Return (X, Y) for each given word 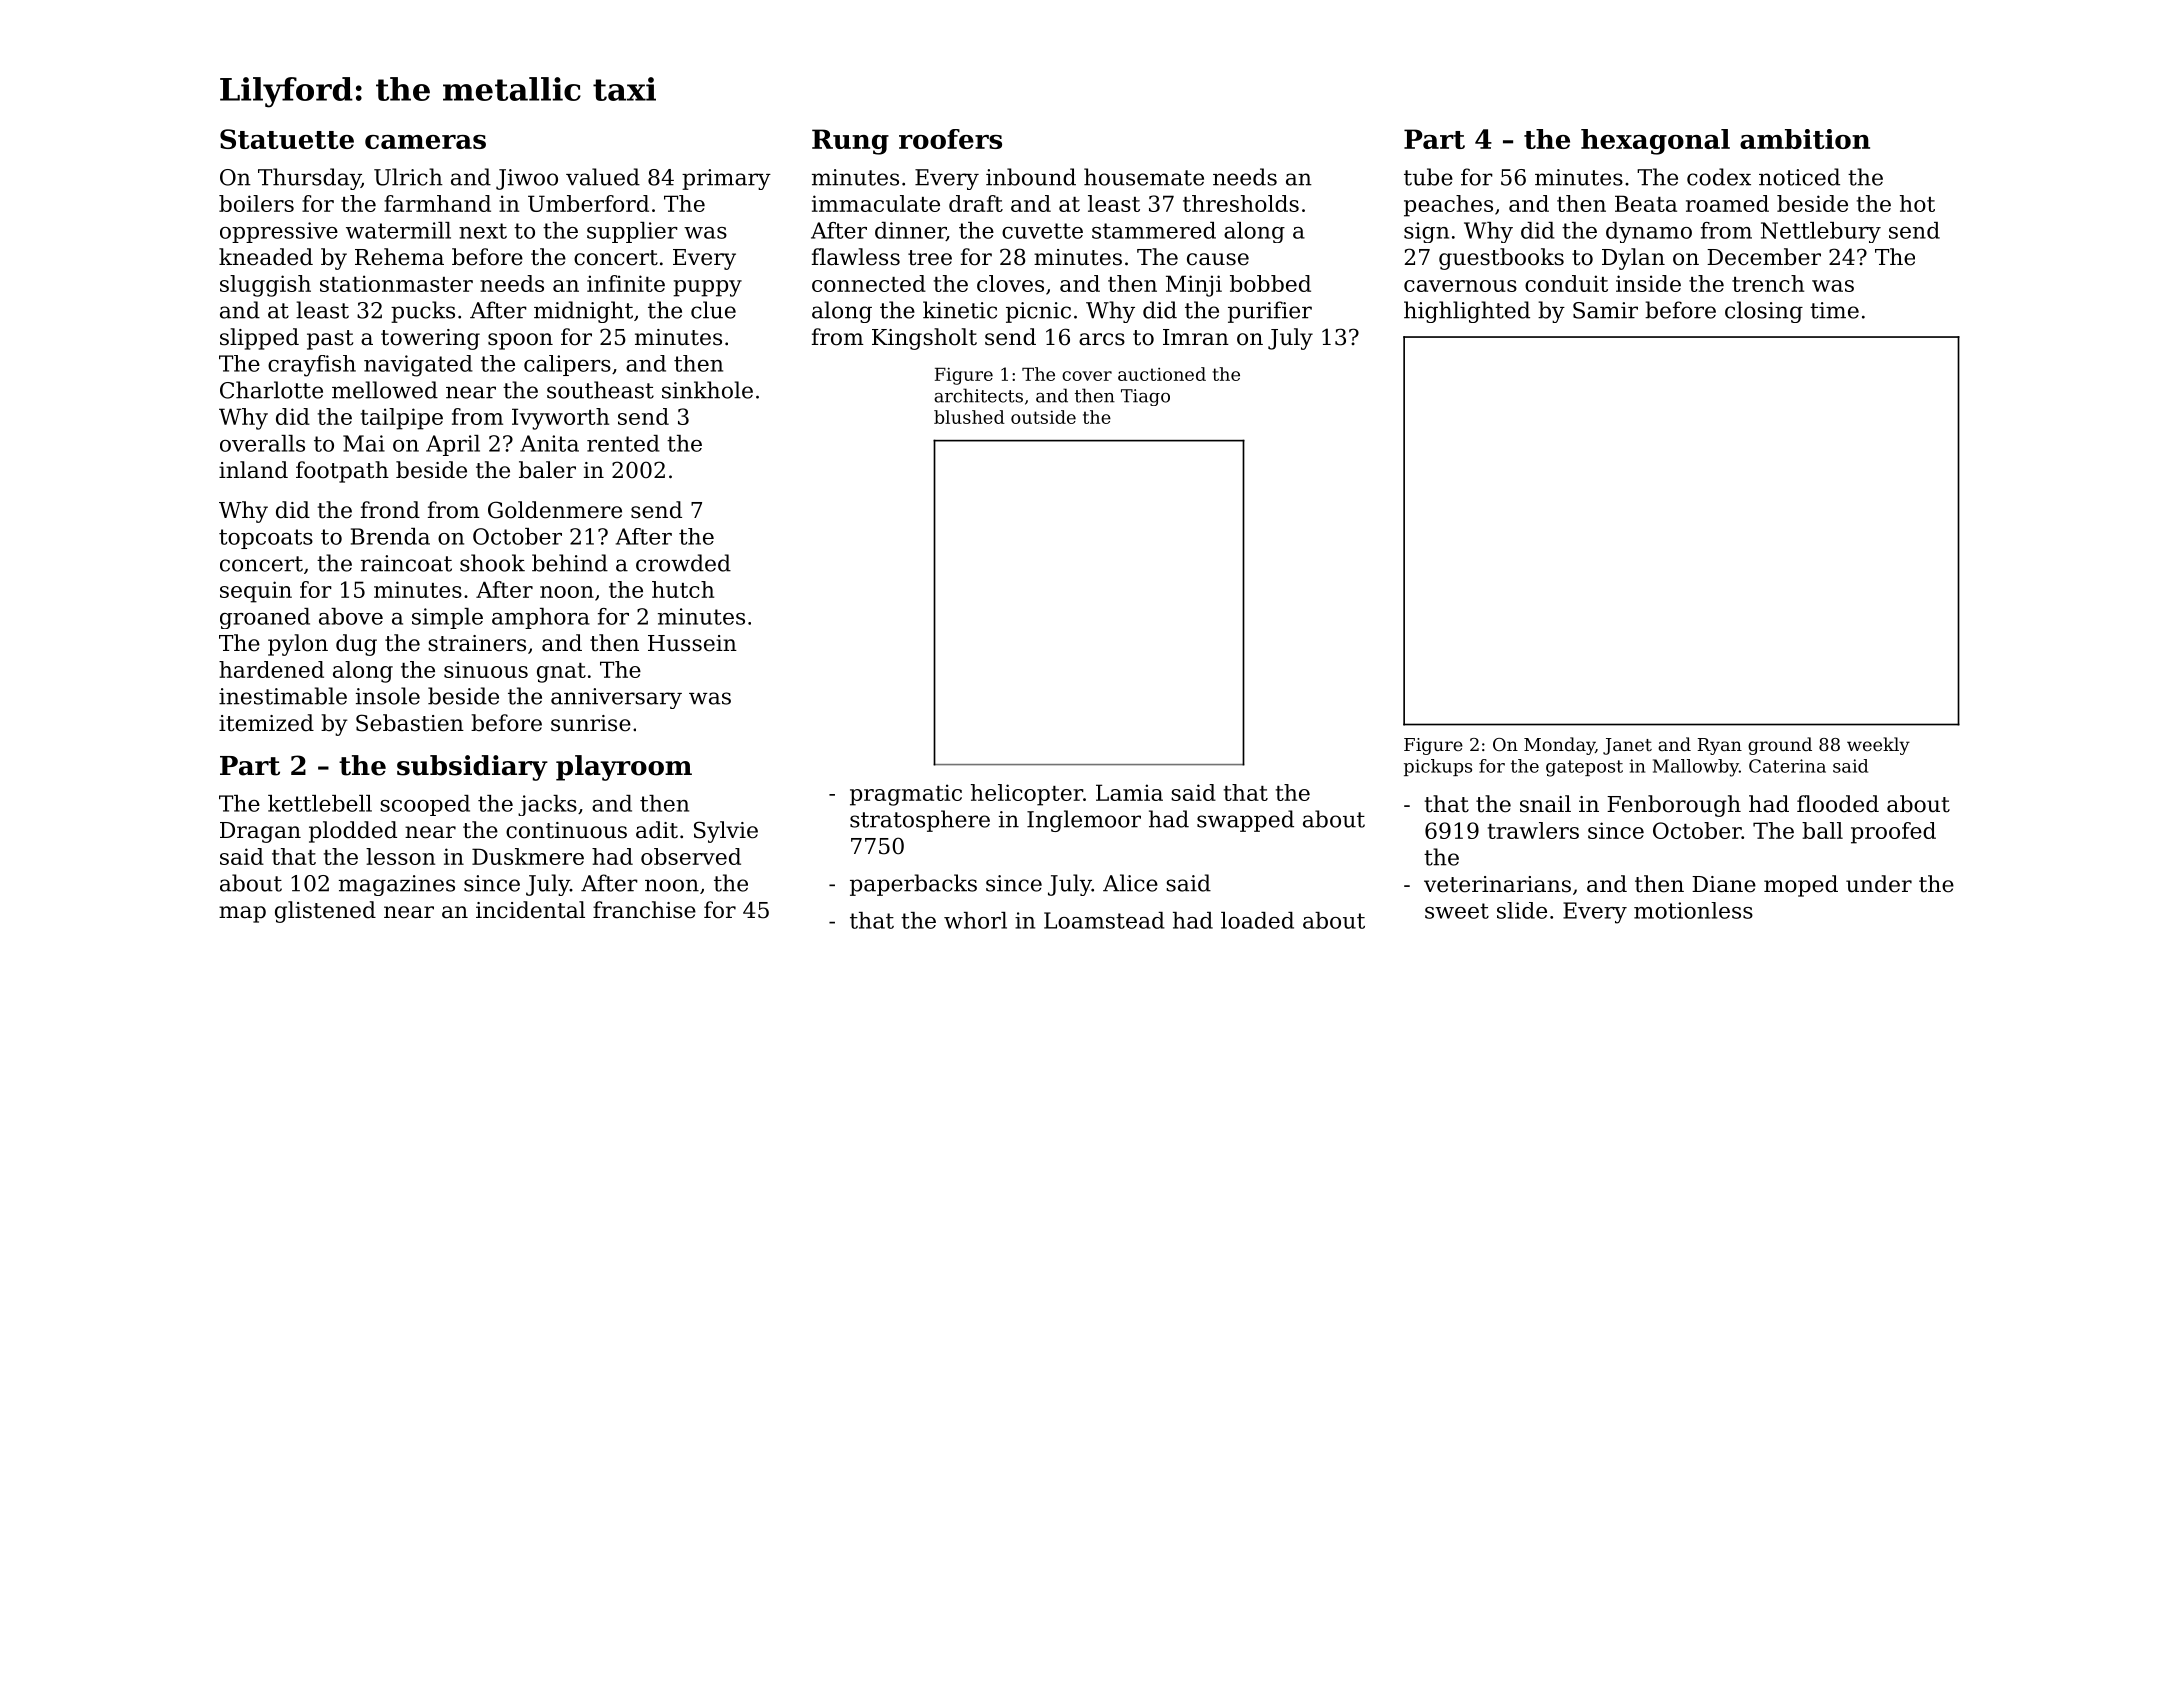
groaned (265, 618)
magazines (397, 885)
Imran (1196, 337)
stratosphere (920, 821)
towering (430, 339)
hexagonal (1655, 142)
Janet (1627, 746)
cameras (425, 142)
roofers (950, 139)
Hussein (692, 643)
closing (1764, 312)
